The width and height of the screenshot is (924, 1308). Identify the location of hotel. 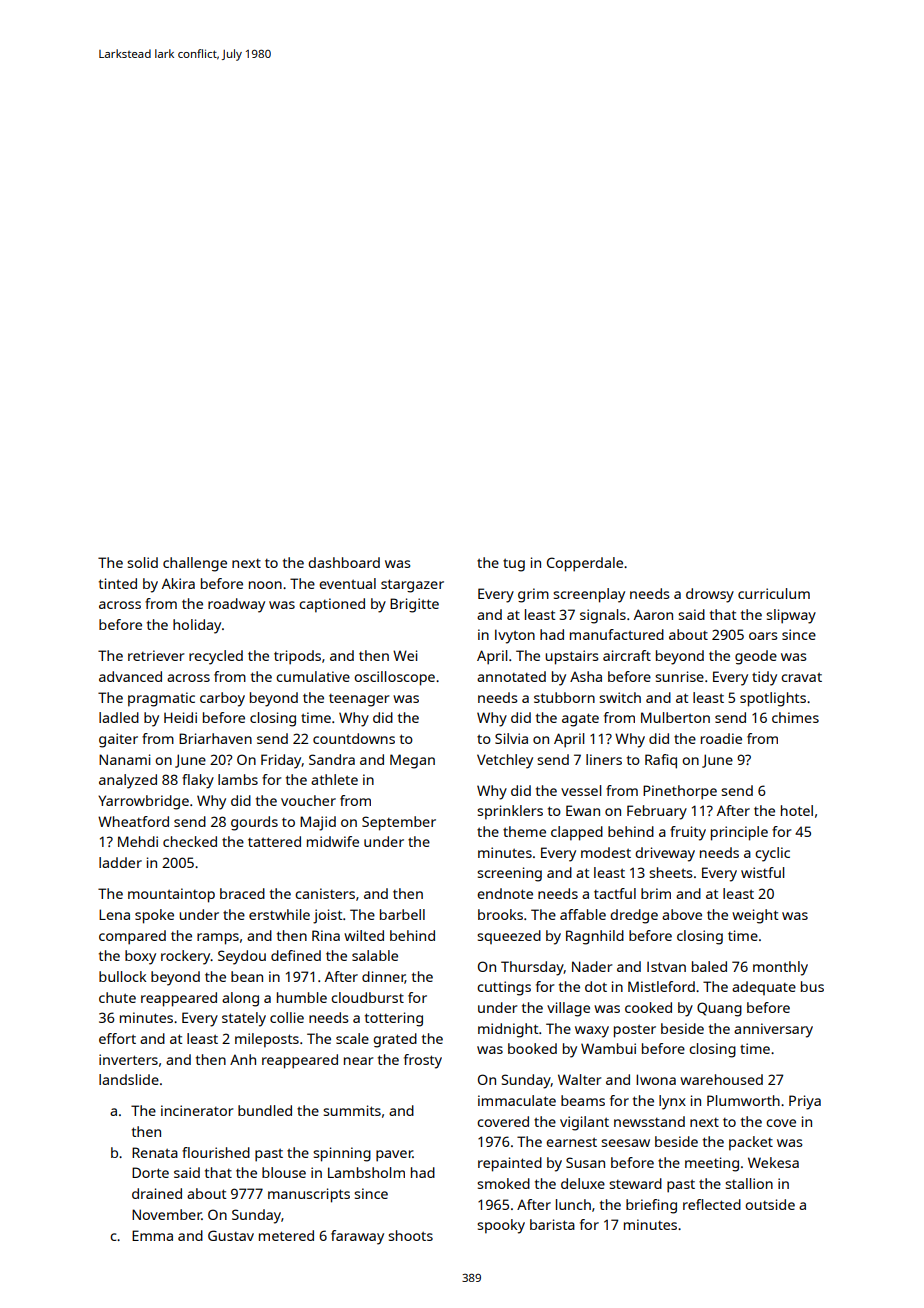
(797, 810).
